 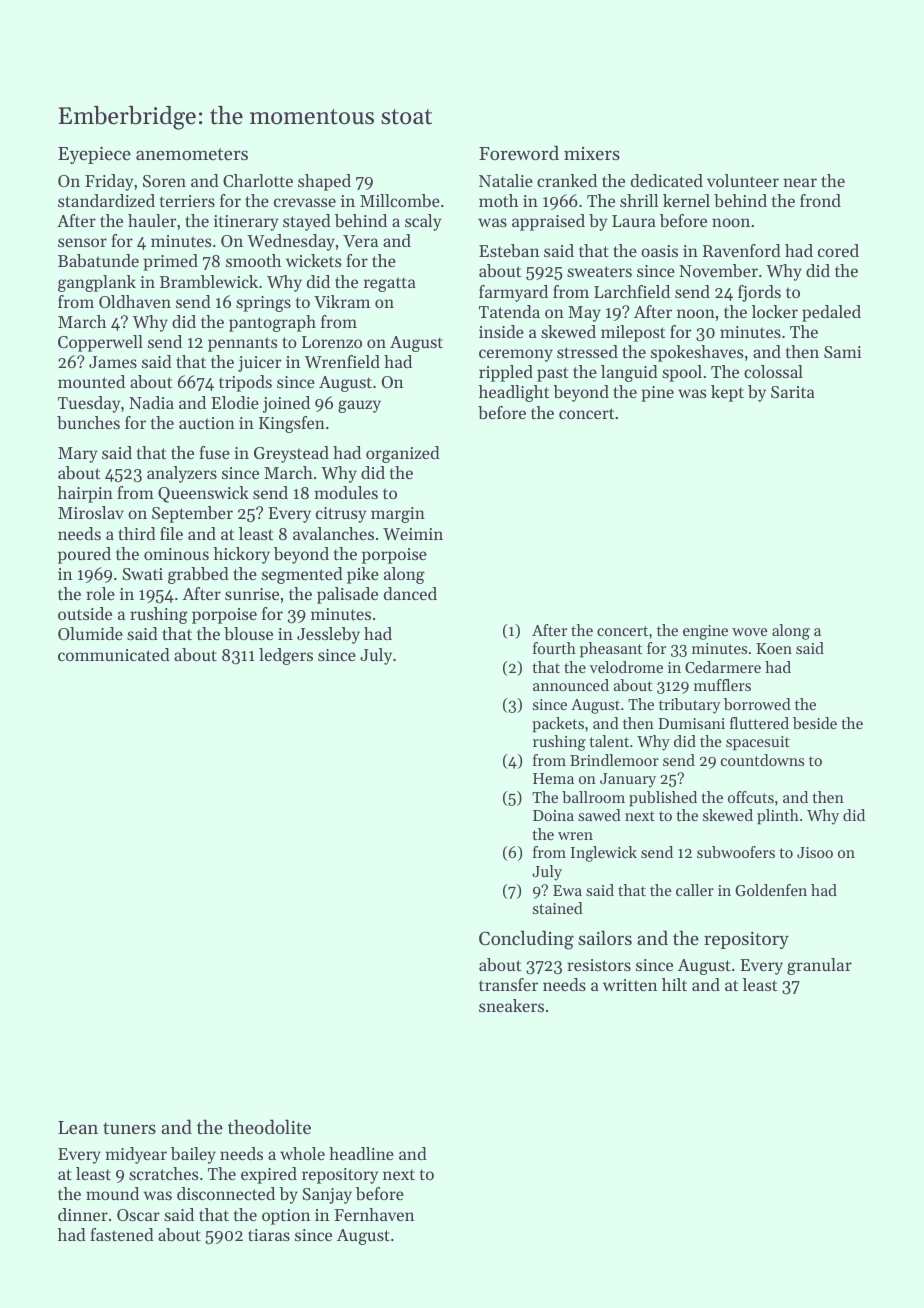 I want to click on Doina, so click(x=553, y=815).
